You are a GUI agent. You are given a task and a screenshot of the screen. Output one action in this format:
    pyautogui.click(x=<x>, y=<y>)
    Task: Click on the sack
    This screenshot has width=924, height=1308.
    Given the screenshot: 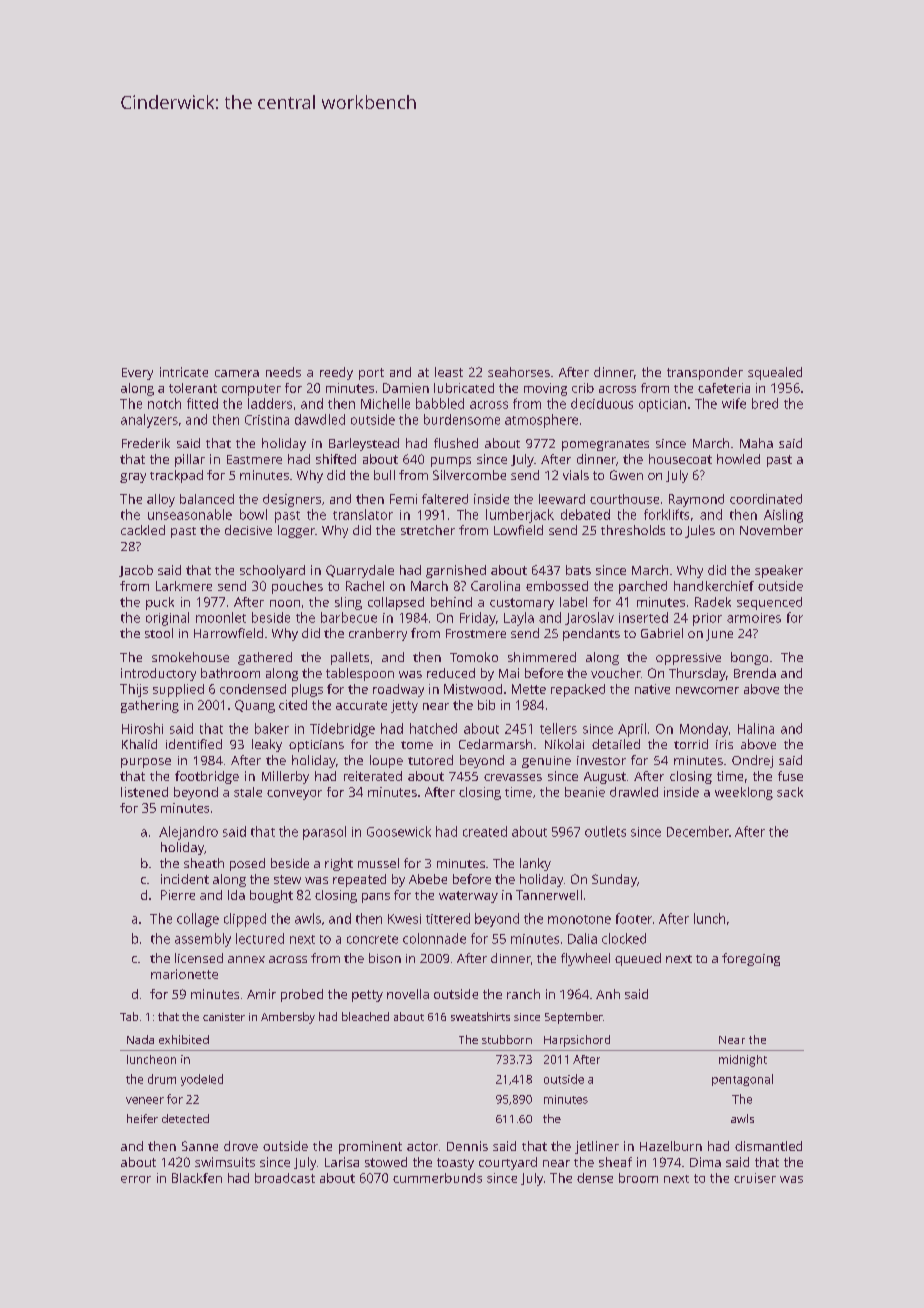 What is the action you would take?
    pyautogui.click(x=790, y=792)
